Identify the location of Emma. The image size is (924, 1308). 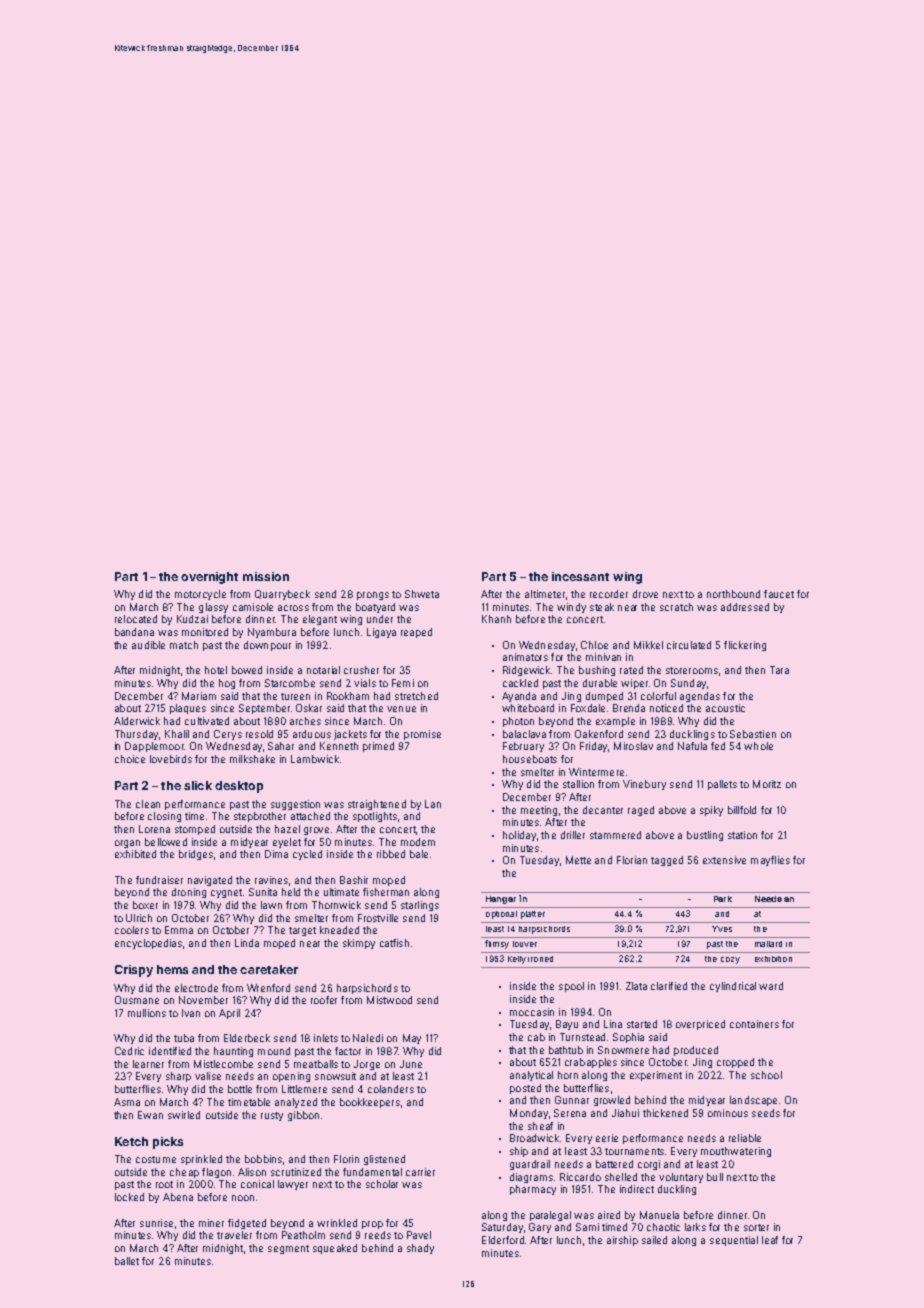
(179, 930).
